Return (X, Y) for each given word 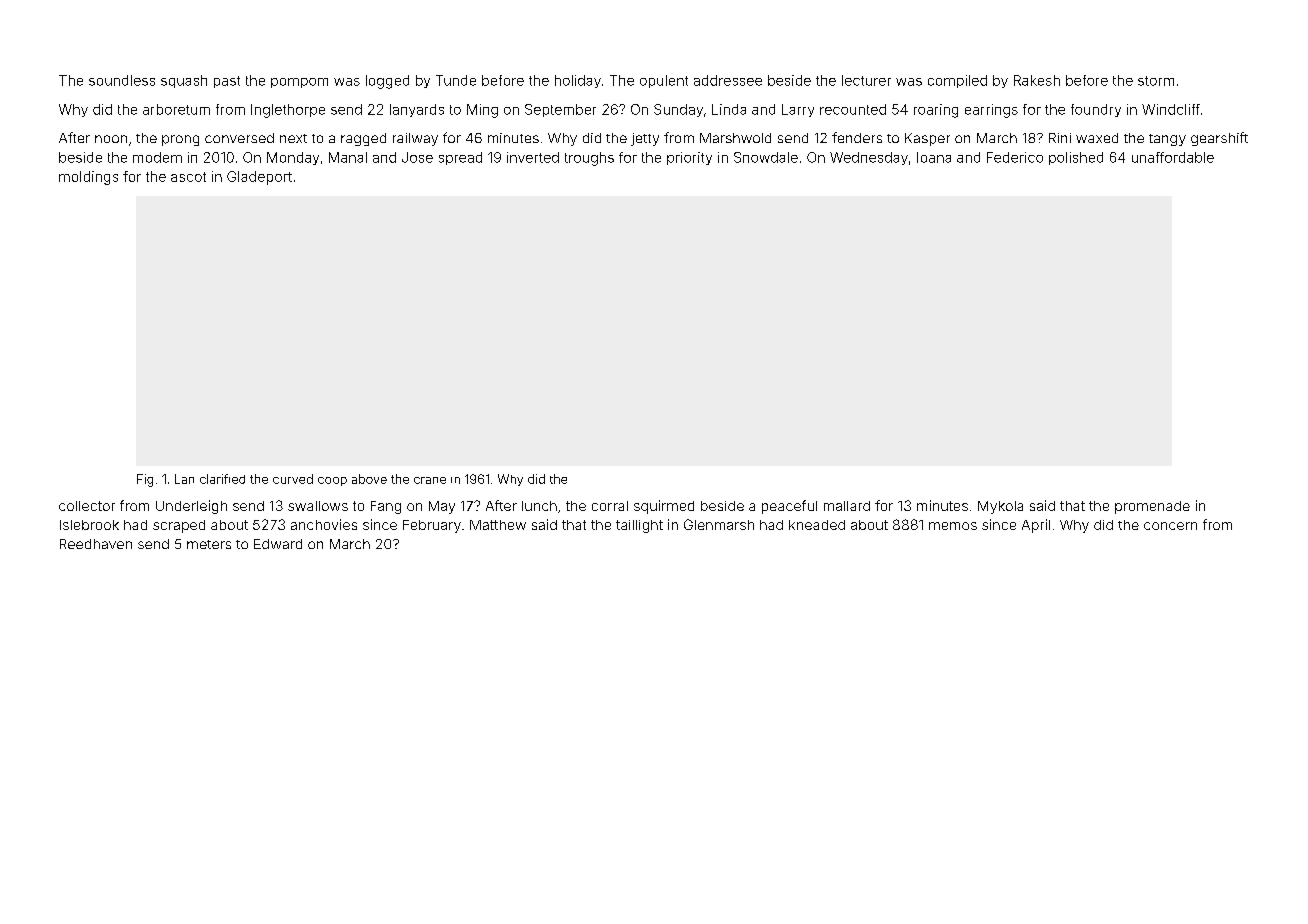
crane (430, 480)
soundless (122, 80)
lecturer (866, 80)
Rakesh (1037, 80)
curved (293, 479)
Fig (145, 480)
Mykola (1000, 507)
